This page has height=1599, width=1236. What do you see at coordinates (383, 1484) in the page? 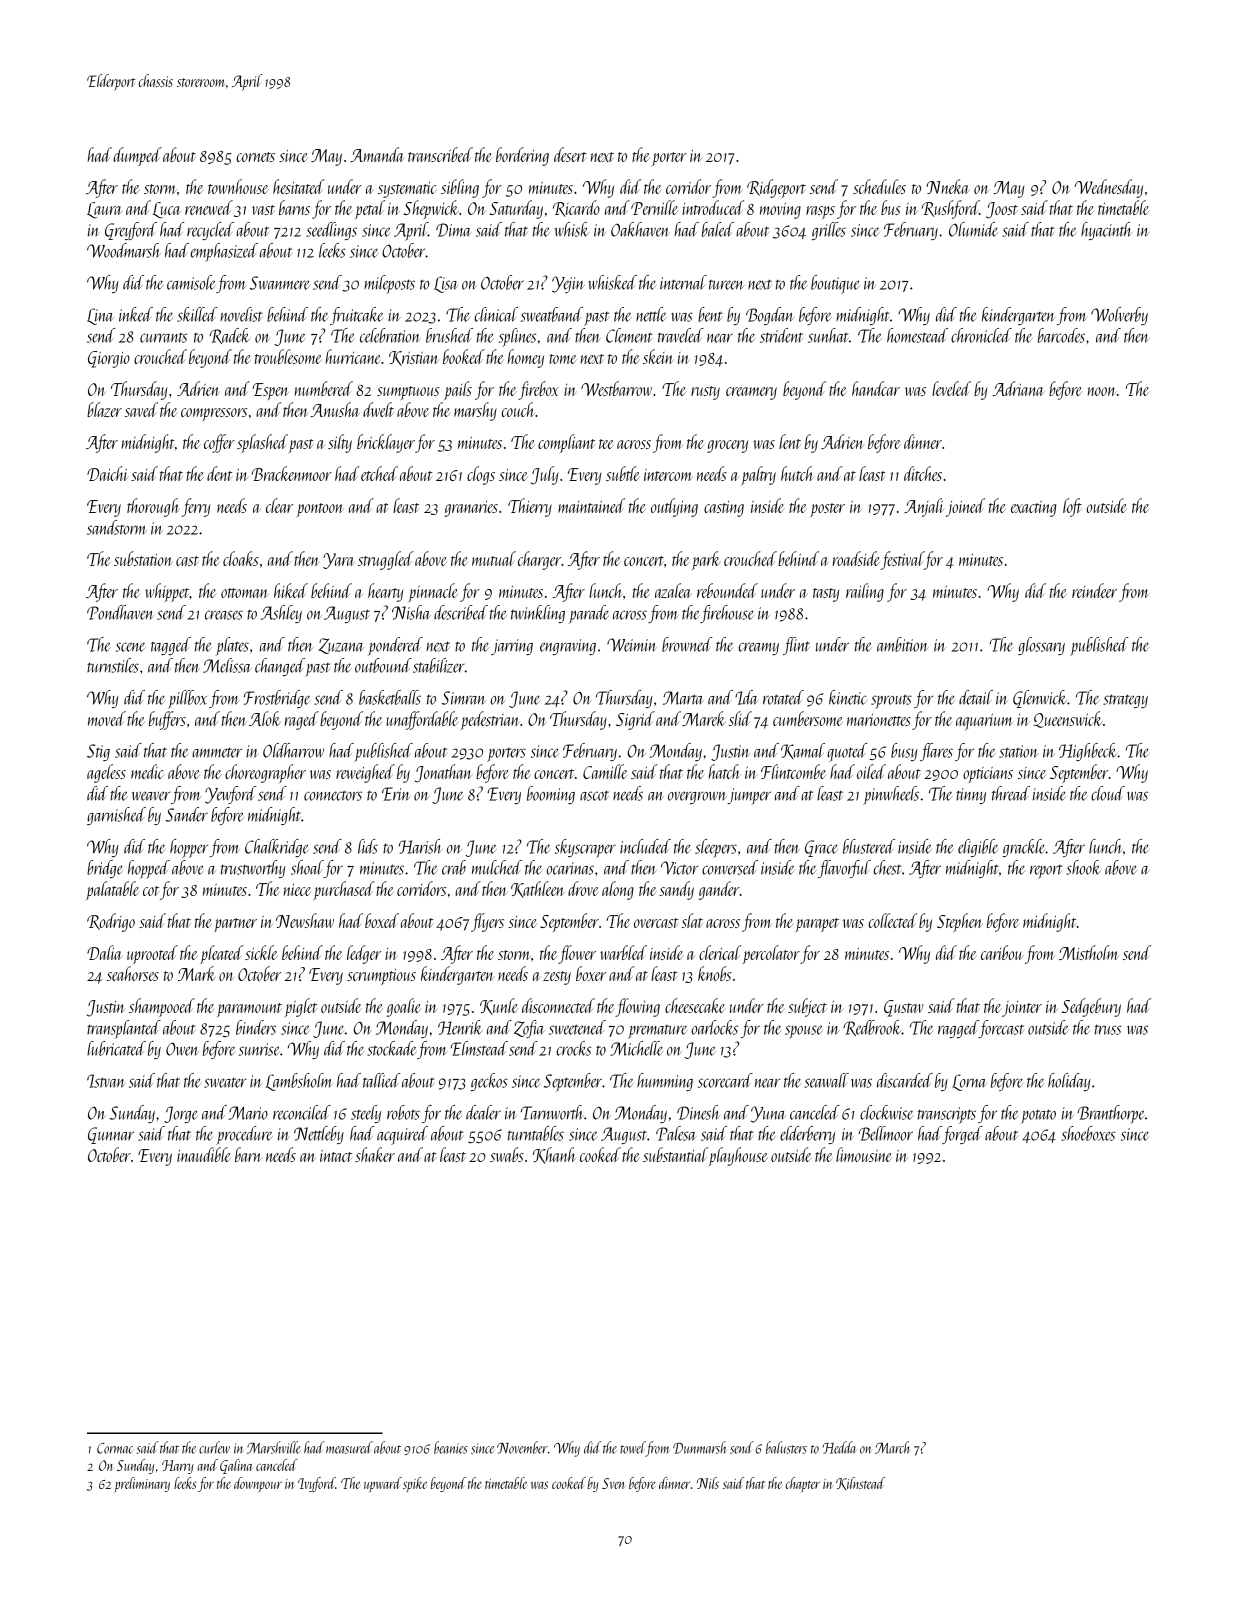
I see `upward` at bounding box center [383, 1484].
